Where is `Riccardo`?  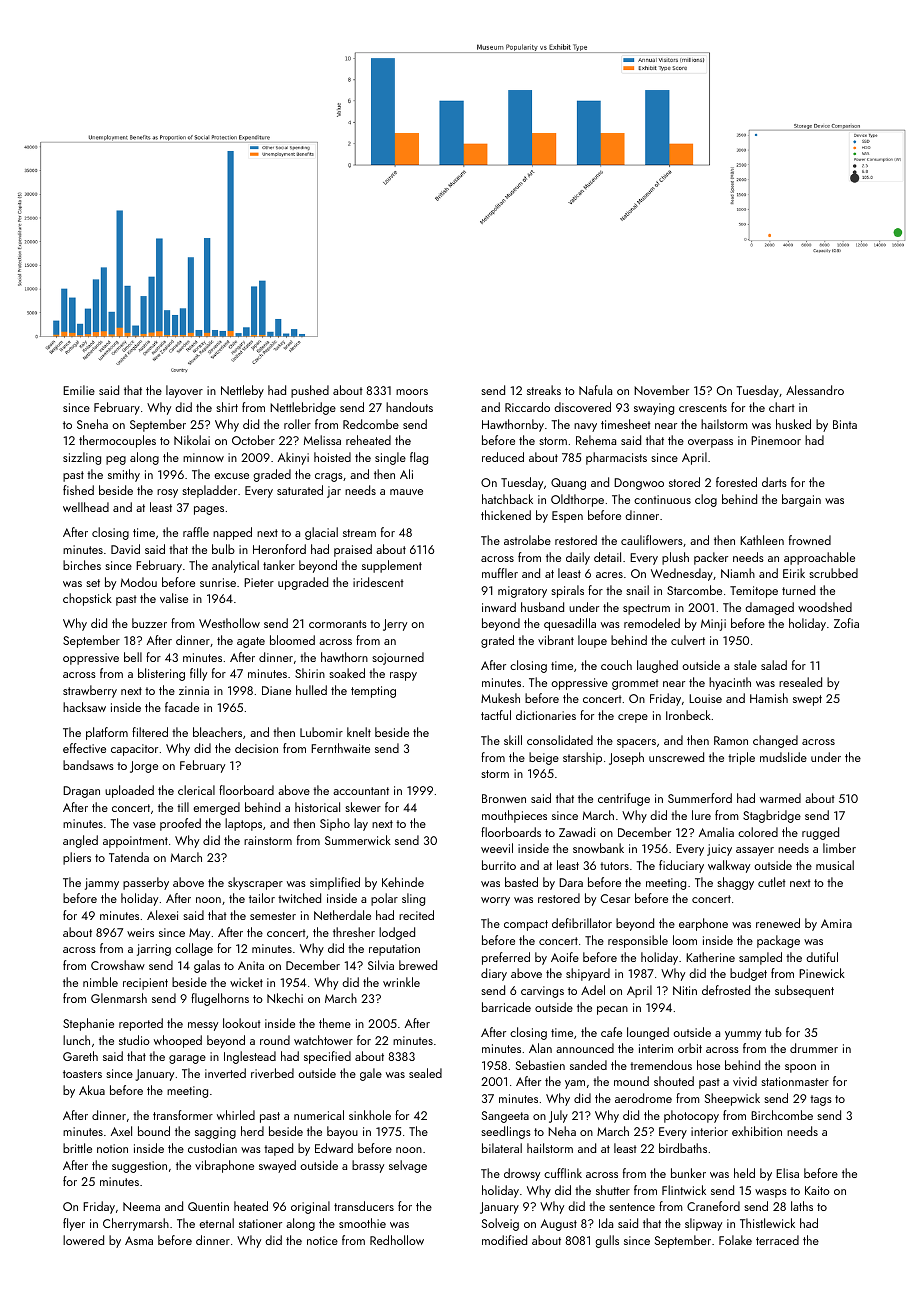
Riccardo is located at coordinates (527, 407).
